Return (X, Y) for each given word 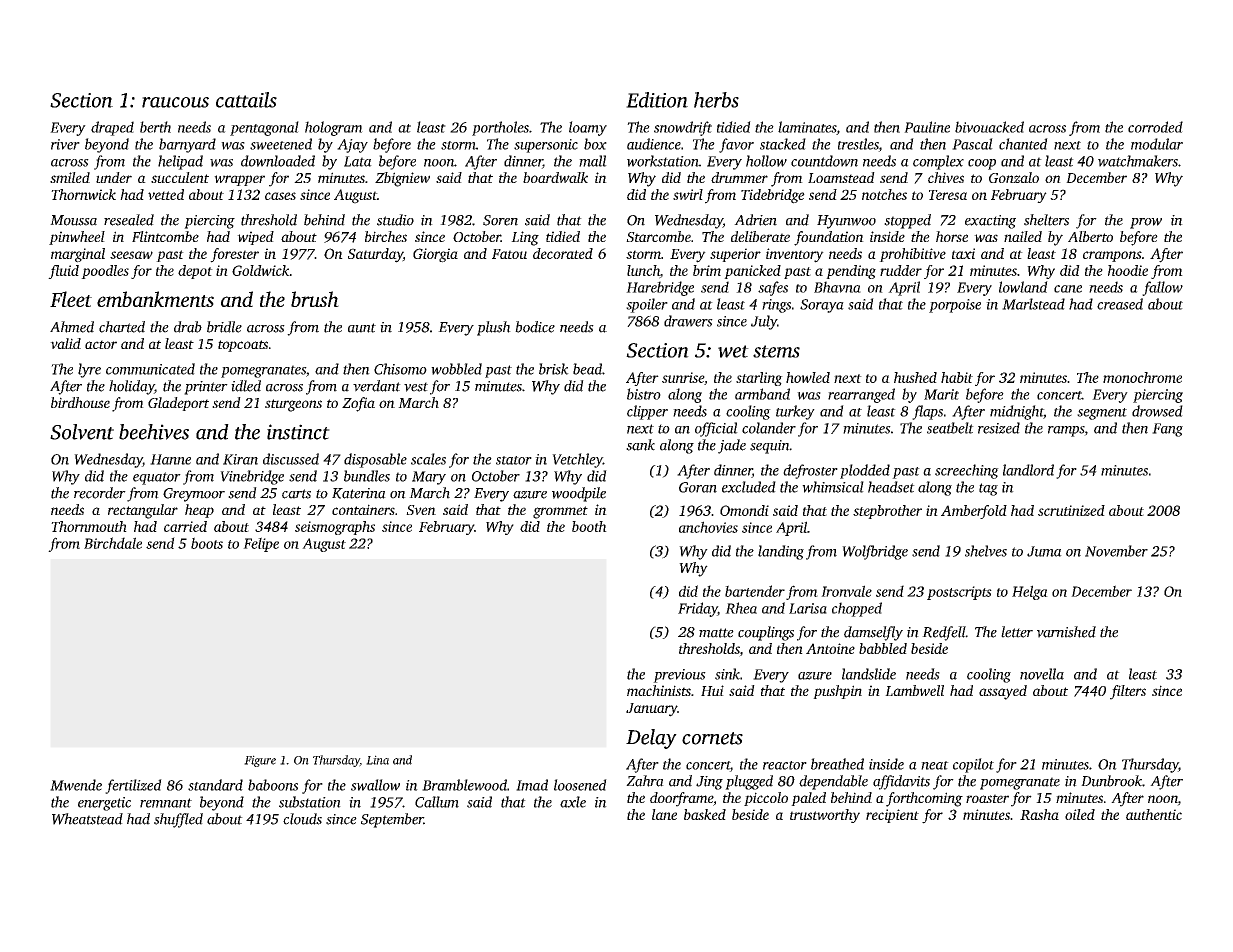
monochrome (1142, 377)
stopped (907, 221)
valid (65, 343)
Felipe (261, 544)
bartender (755, 591)
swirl (688, 194)
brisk (554, 369)
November (1116, 551)
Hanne (170, 459)
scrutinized (1071, 510)
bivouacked (989, 127)
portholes (500, 128)
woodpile (579, 494)
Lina (377, 760)
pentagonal (264, 128)
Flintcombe (165, 236)
